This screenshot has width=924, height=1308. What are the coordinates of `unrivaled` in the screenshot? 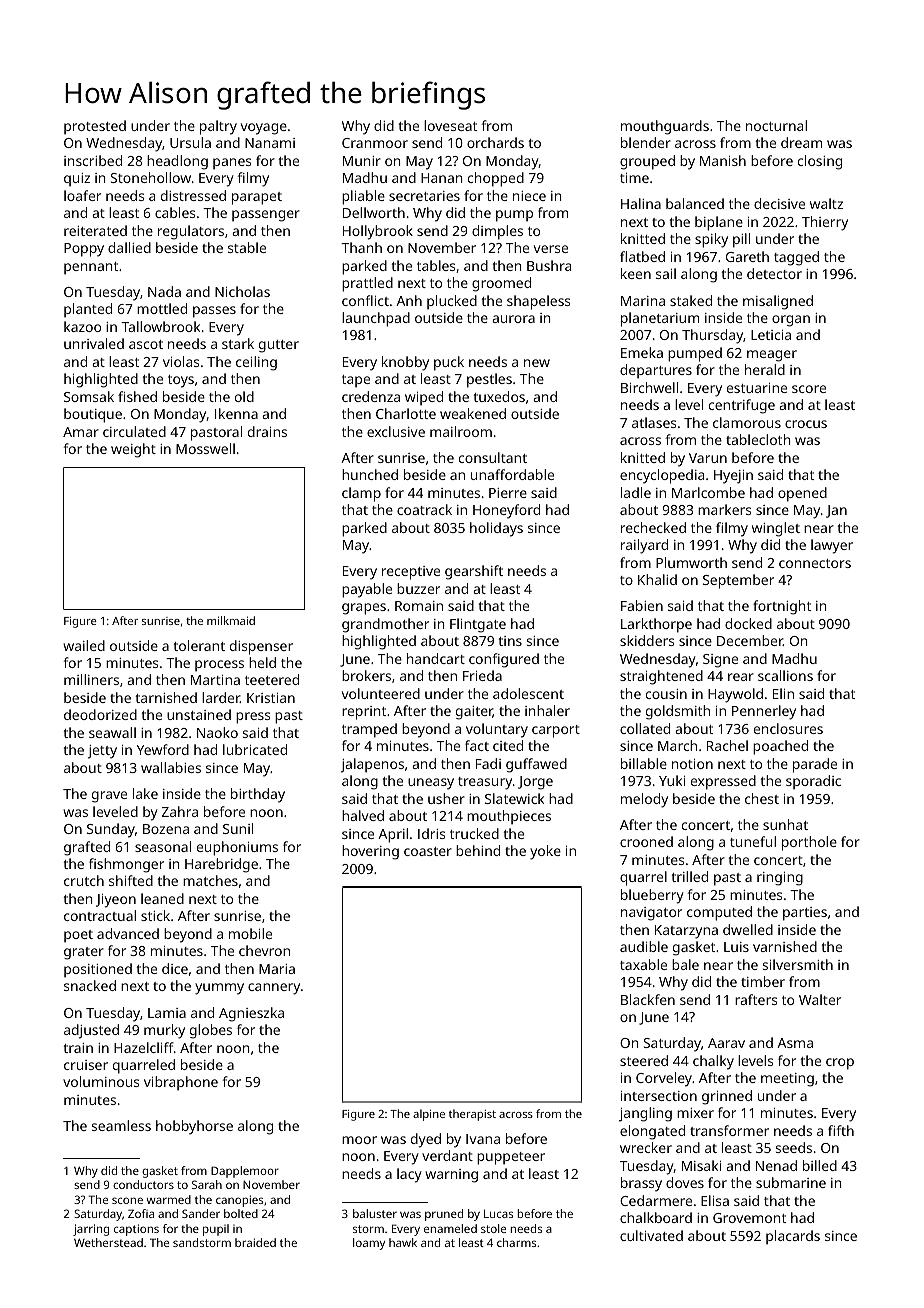 It's located at (94, 343).
